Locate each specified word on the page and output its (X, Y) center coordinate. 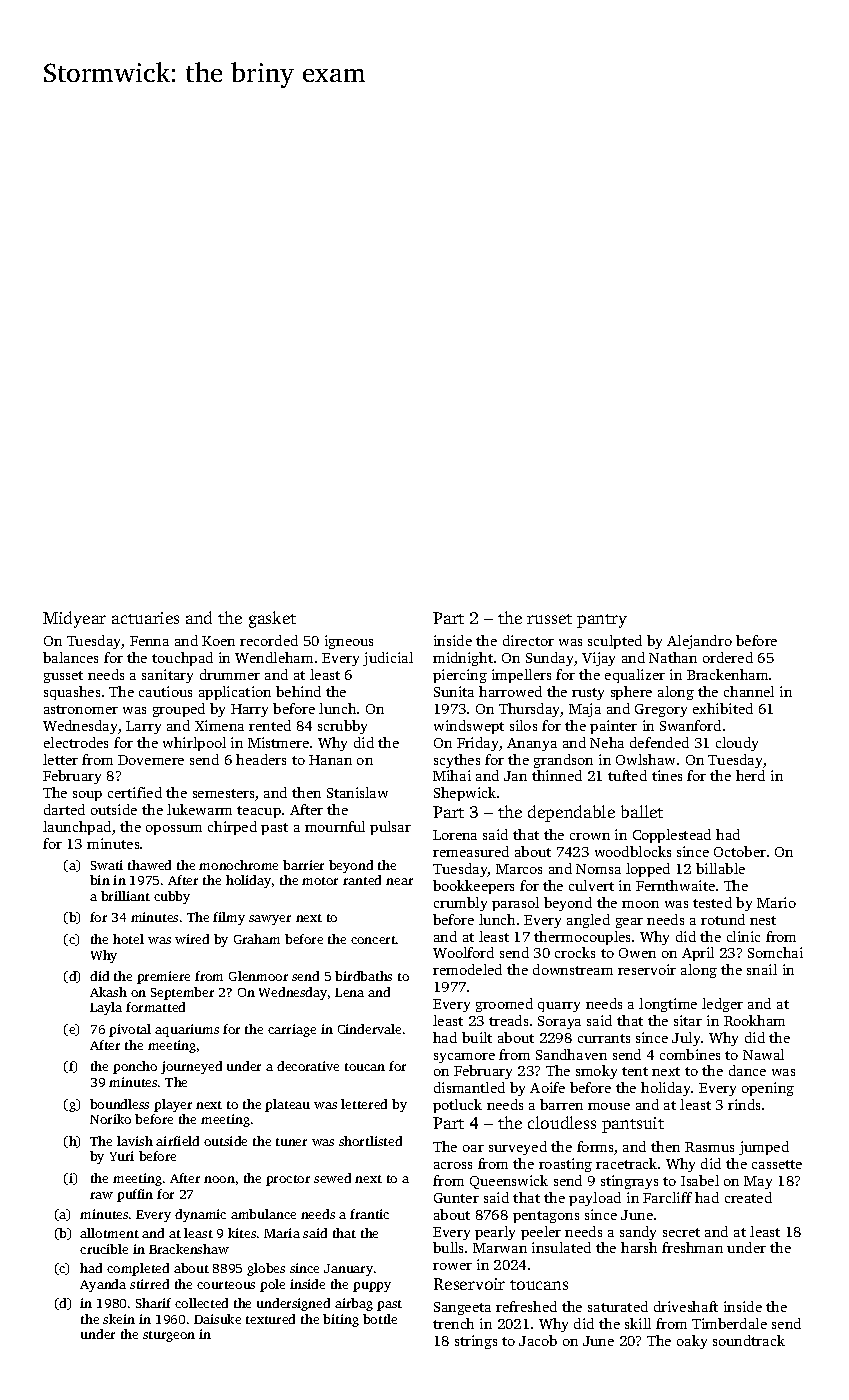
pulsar (390, 828)
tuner (291, 1142)
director (528, 640)
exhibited (723, 708)
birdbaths (363, 976)
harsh (639, 1247)
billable (720, 868)
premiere (163, 977)
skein (119, 1319)
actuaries (145, 618)
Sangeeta (462, 1308)
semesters (223, 793)
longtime (668, 1005)
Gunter (456, 1198)
